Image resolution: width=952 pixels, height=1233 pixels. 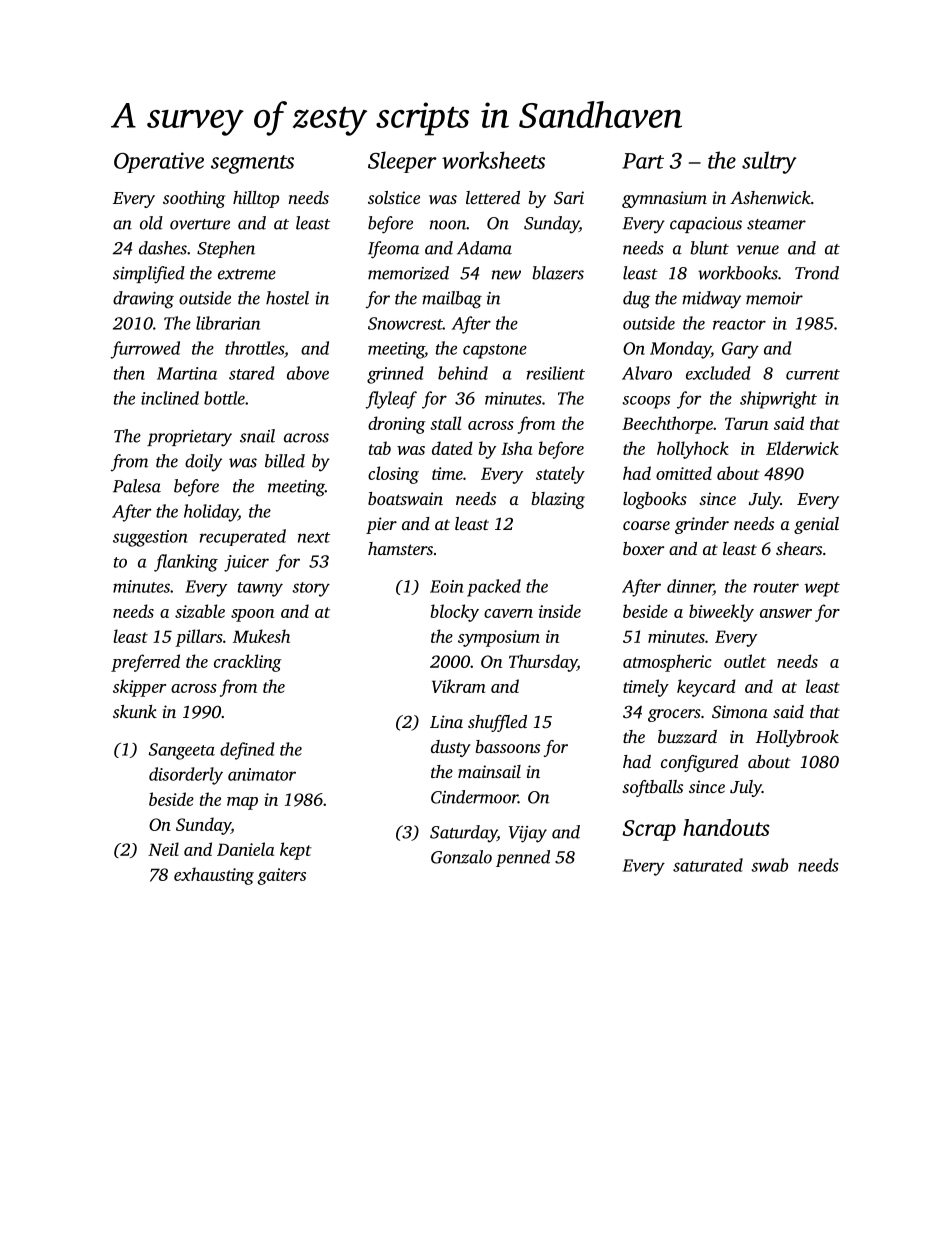 What do you see at coordinates (447, 586) in the image?
I see `Eoin` at bounding box center [447, 586].
